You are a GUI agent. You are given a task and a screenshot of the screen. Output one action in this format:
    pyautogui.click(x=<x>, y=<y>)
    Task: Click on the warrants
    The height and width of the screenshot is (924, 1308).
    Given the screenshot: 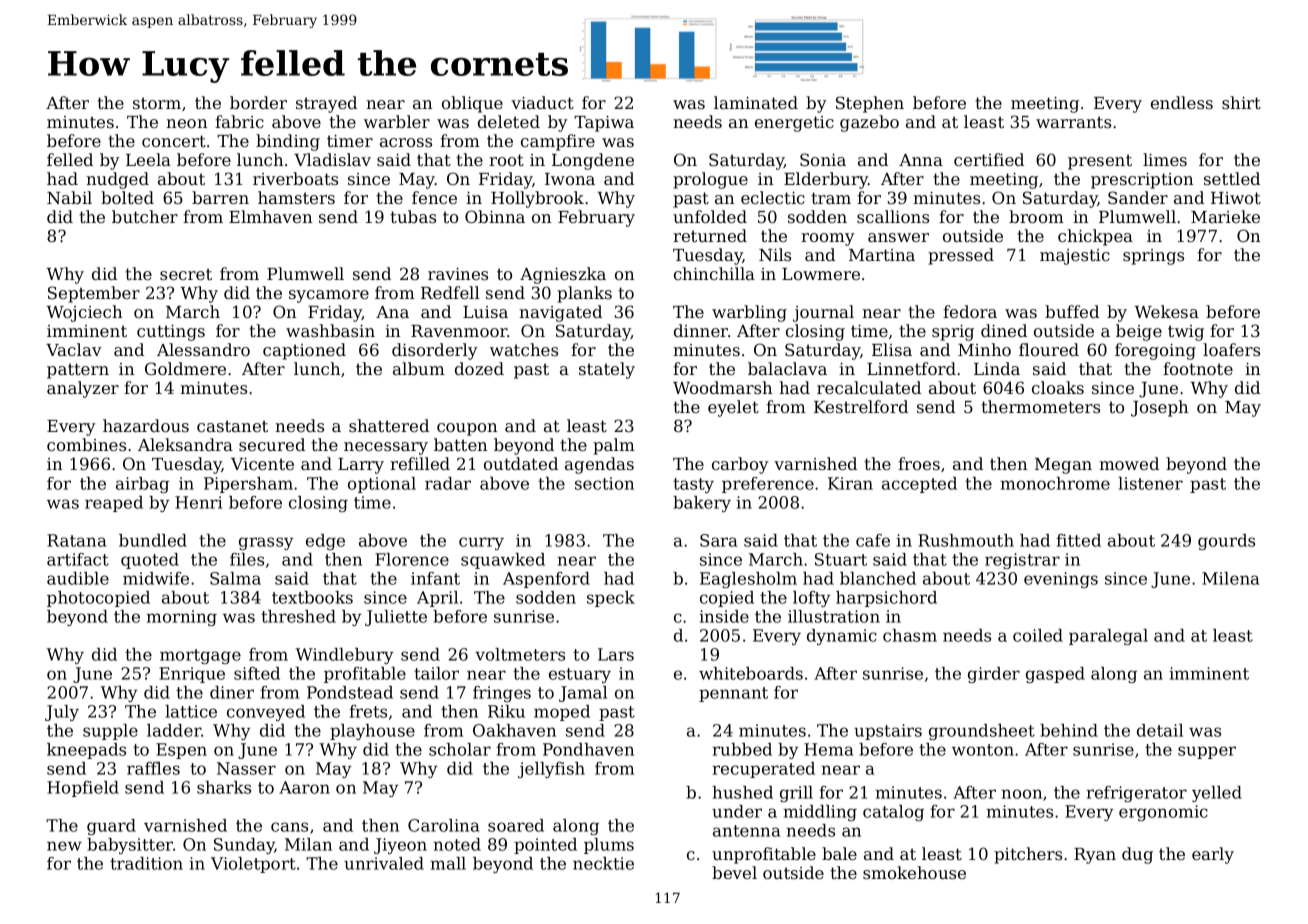 What is the action you would take?
    pyautogui.click(x=1073, y=122)
